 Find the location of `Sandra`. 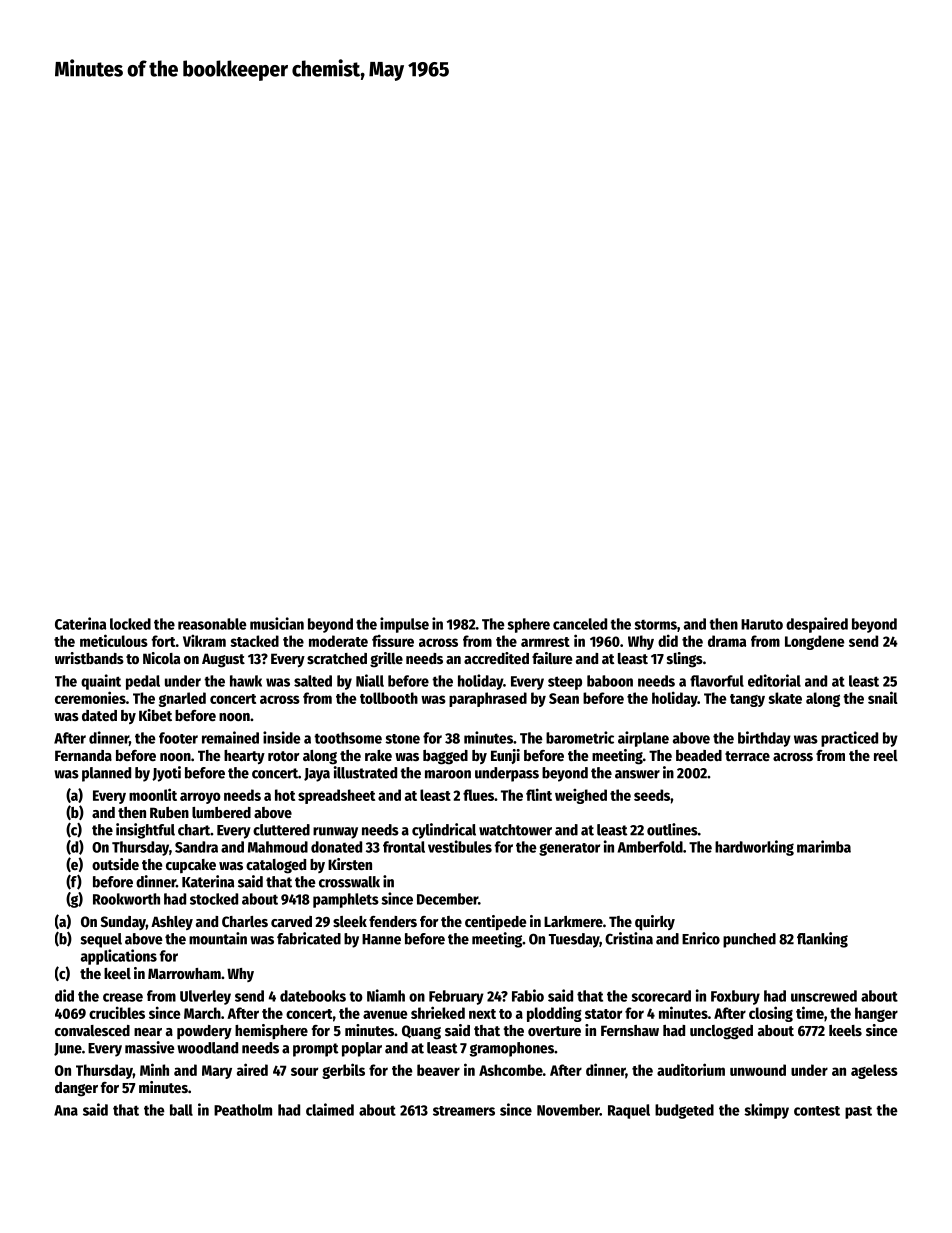

Sandra is located at coordinates (196, 847).
